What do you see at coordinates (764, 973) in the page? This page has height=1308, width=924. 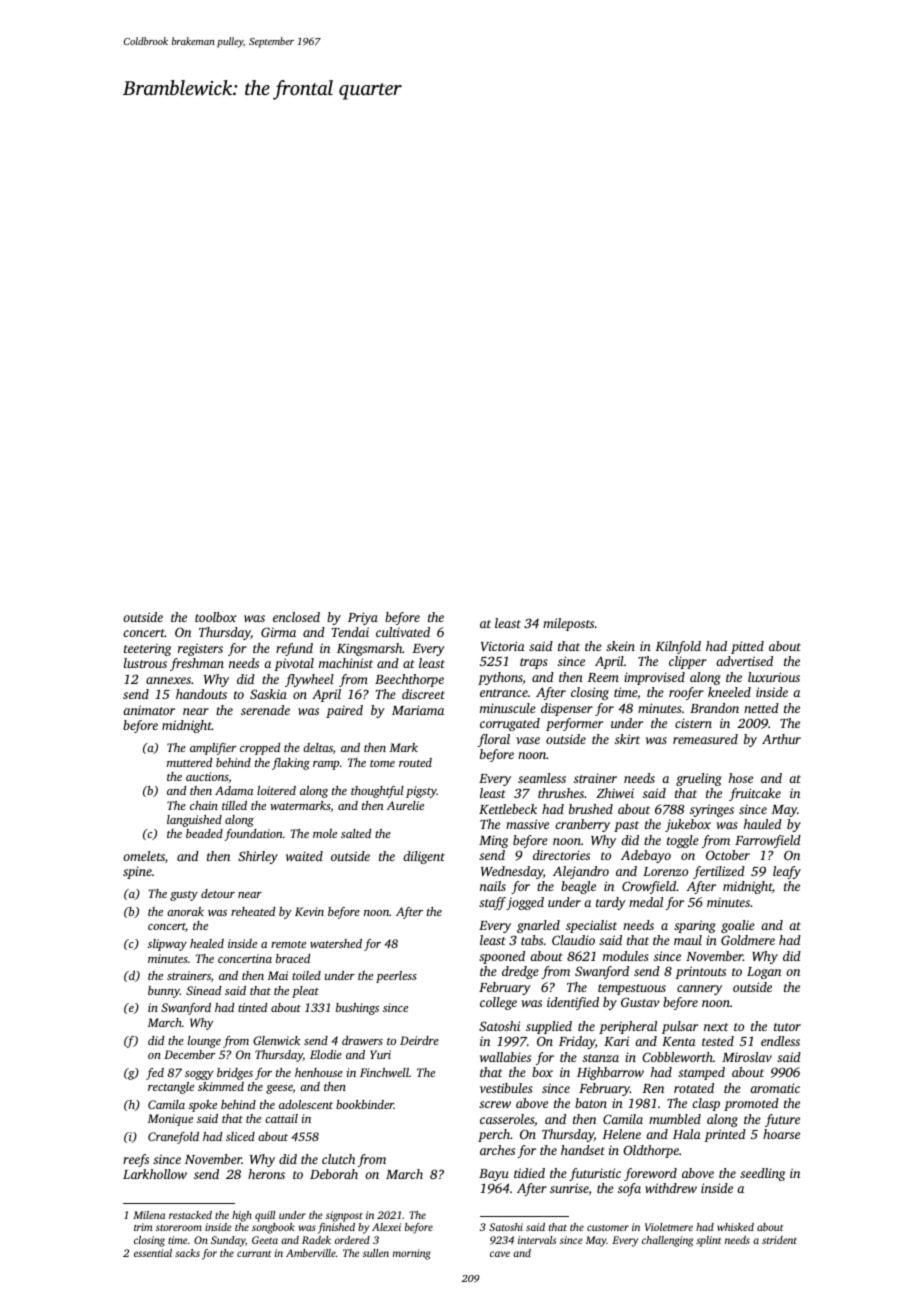 I see `Logan` at bounding box center [764, 973].
